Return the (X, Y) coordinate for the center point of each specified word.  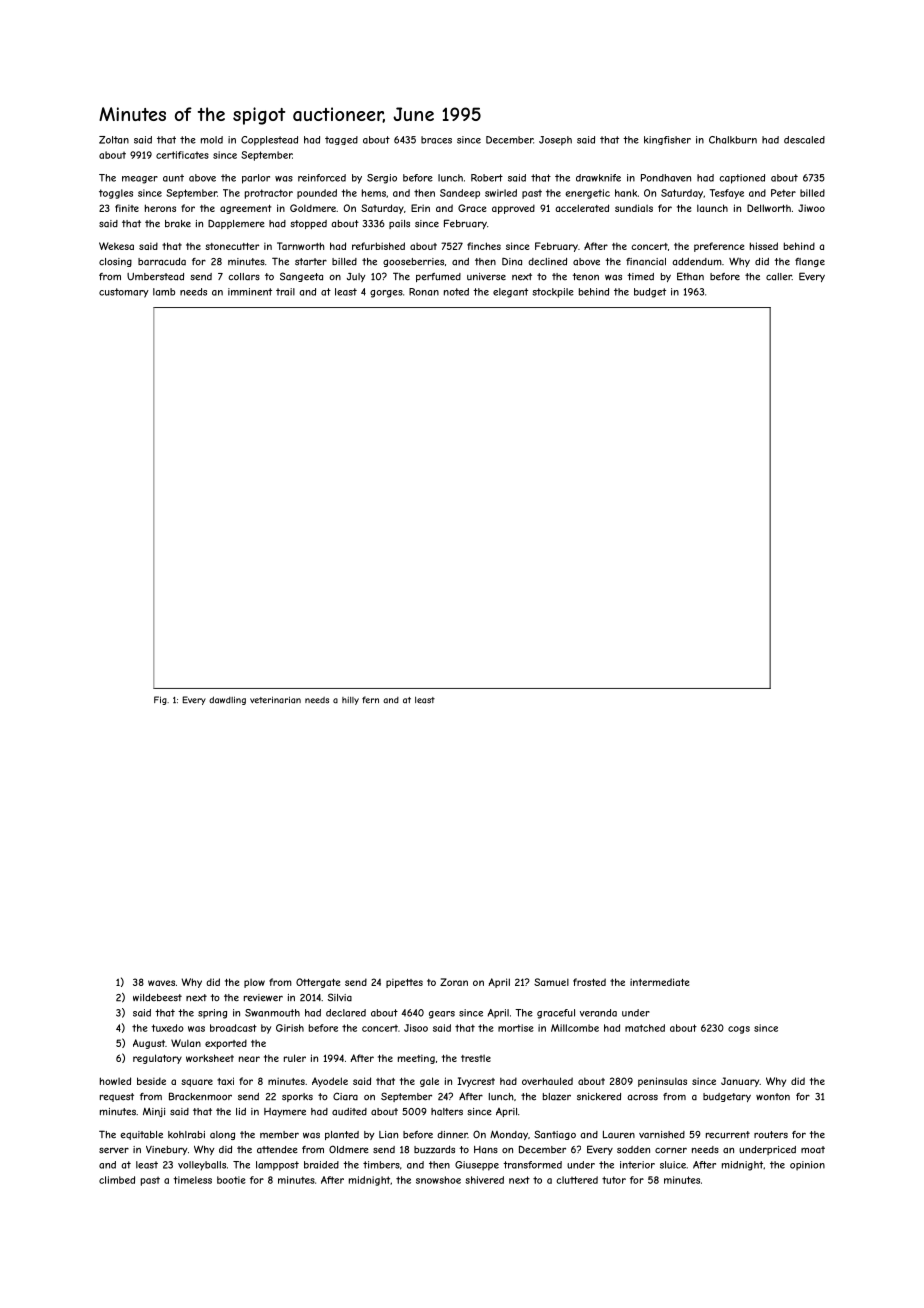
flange (810, 262)
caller (779, 277)
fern (370, 699)
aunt (173, 178)
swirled (501, 193)
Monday (509, 1135)
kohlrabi (186, 1135)
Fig (160, 700)
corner (671, 1150)
